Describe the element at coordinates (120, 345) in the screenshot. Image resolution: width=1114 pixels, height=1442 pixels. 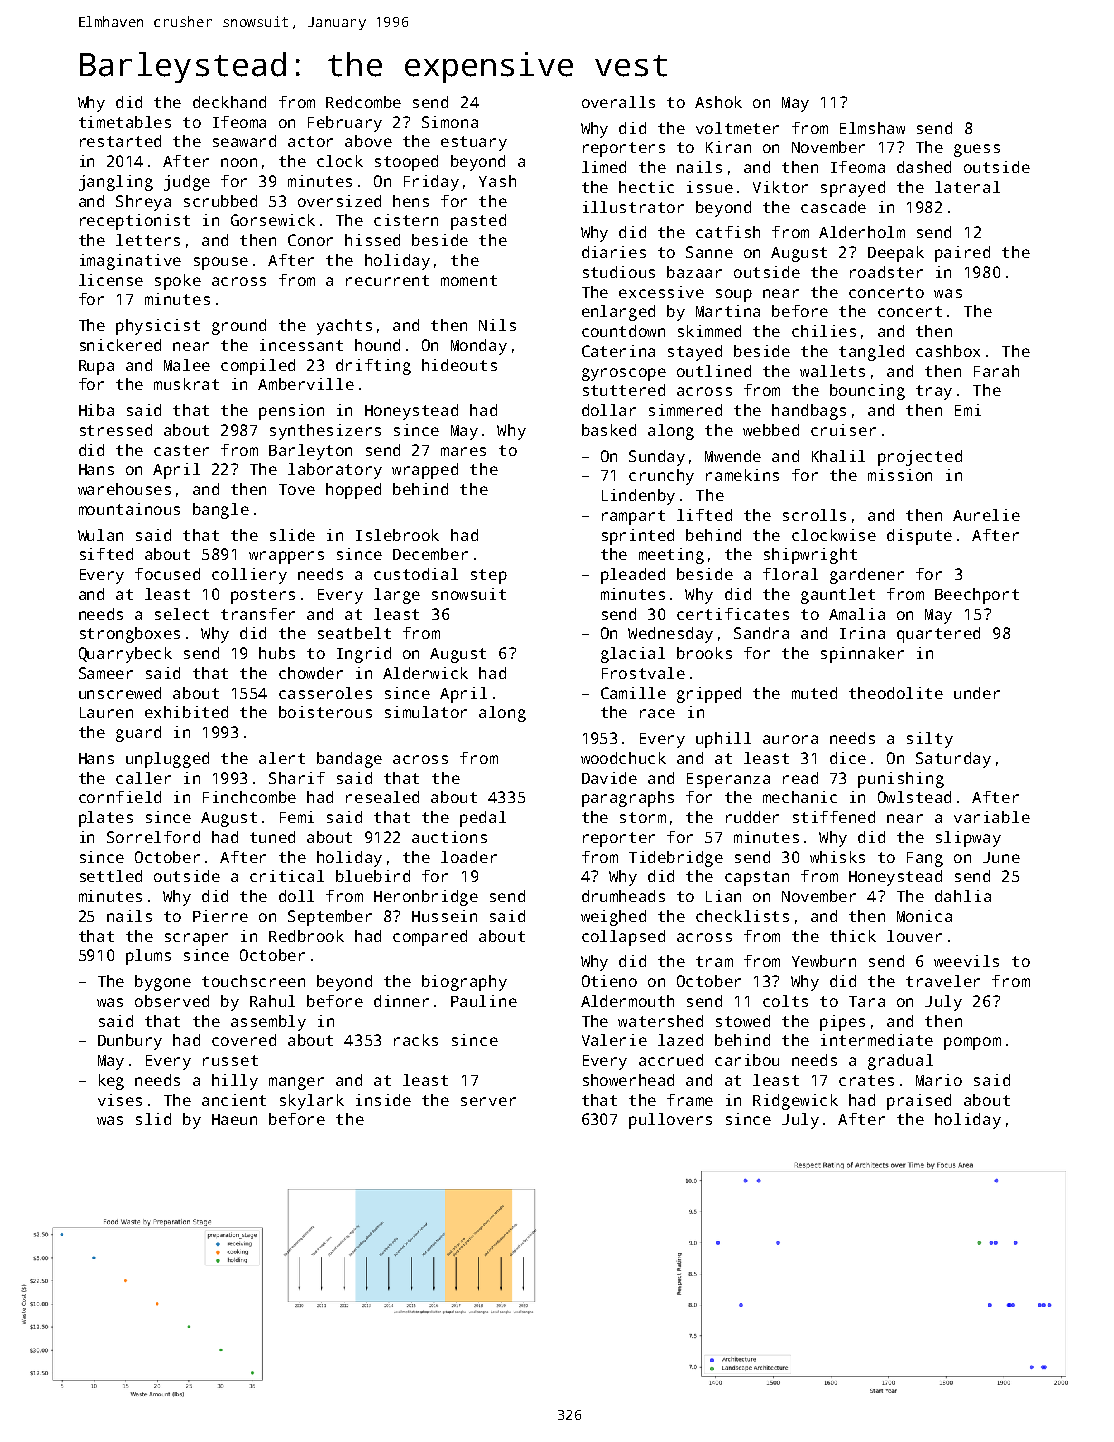
I see `snickered` at that location.
